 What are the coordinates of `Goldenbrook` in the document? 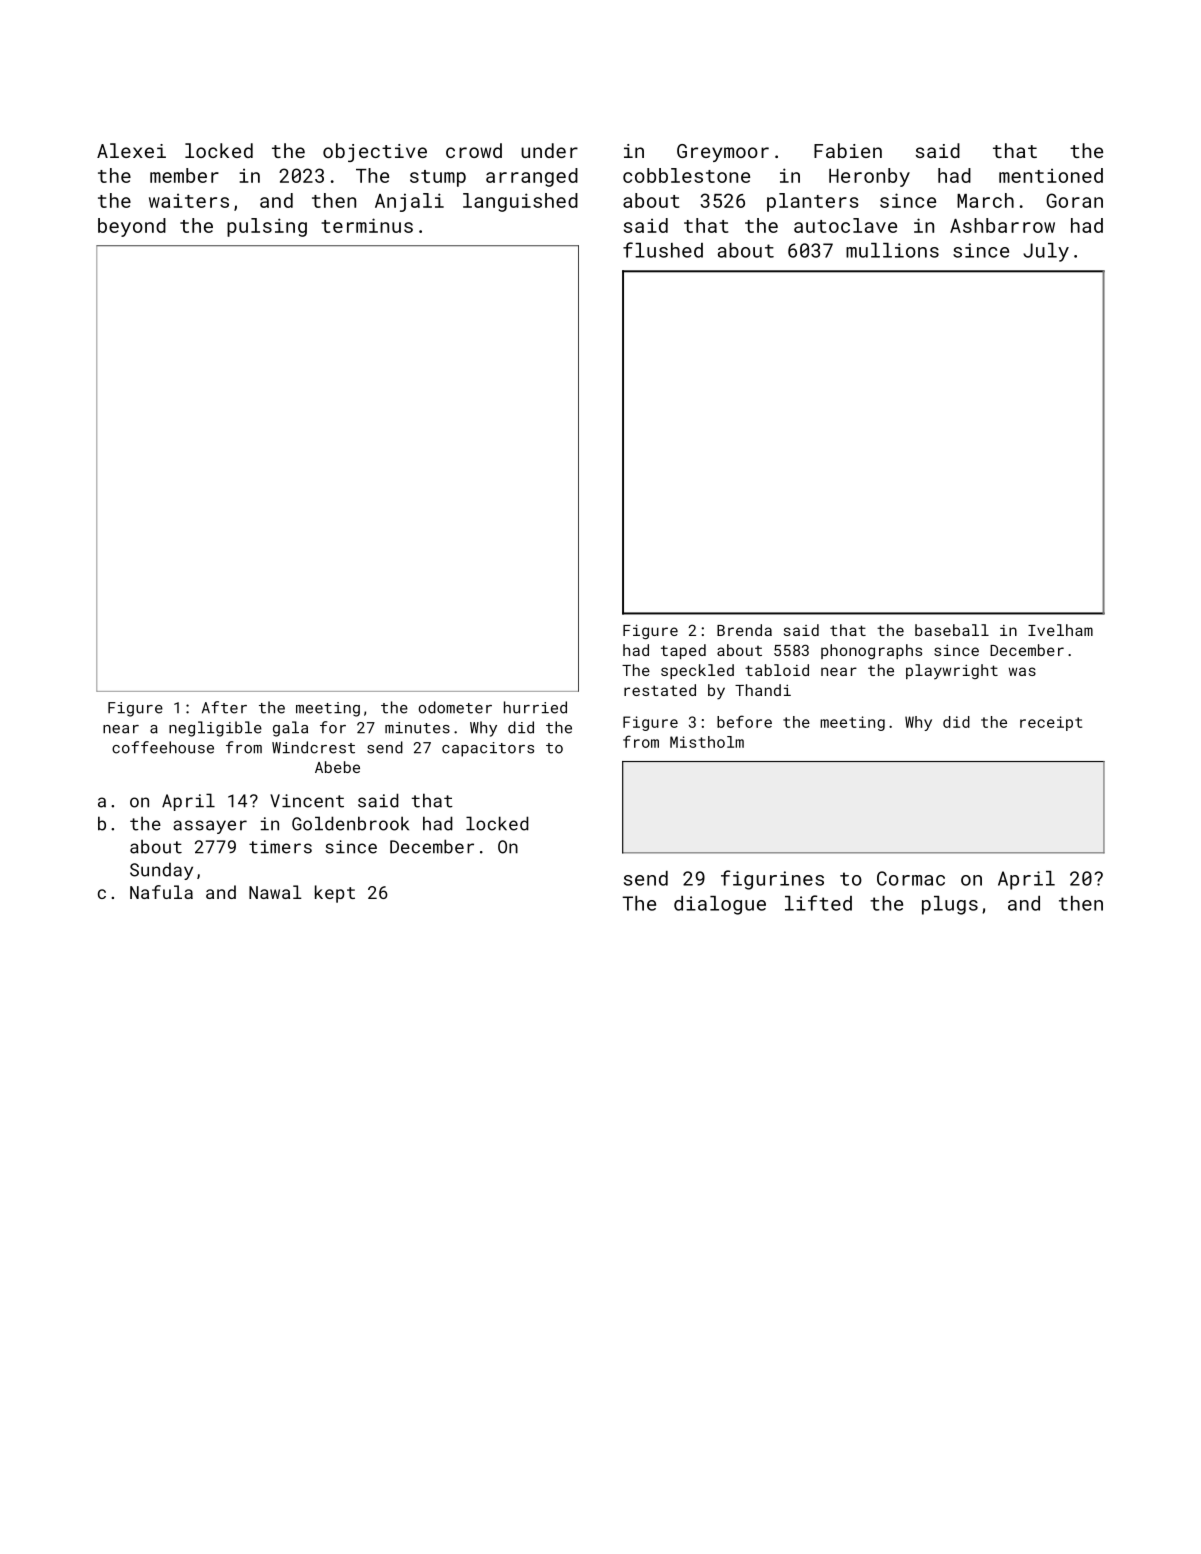 It's located at (350, 823).
